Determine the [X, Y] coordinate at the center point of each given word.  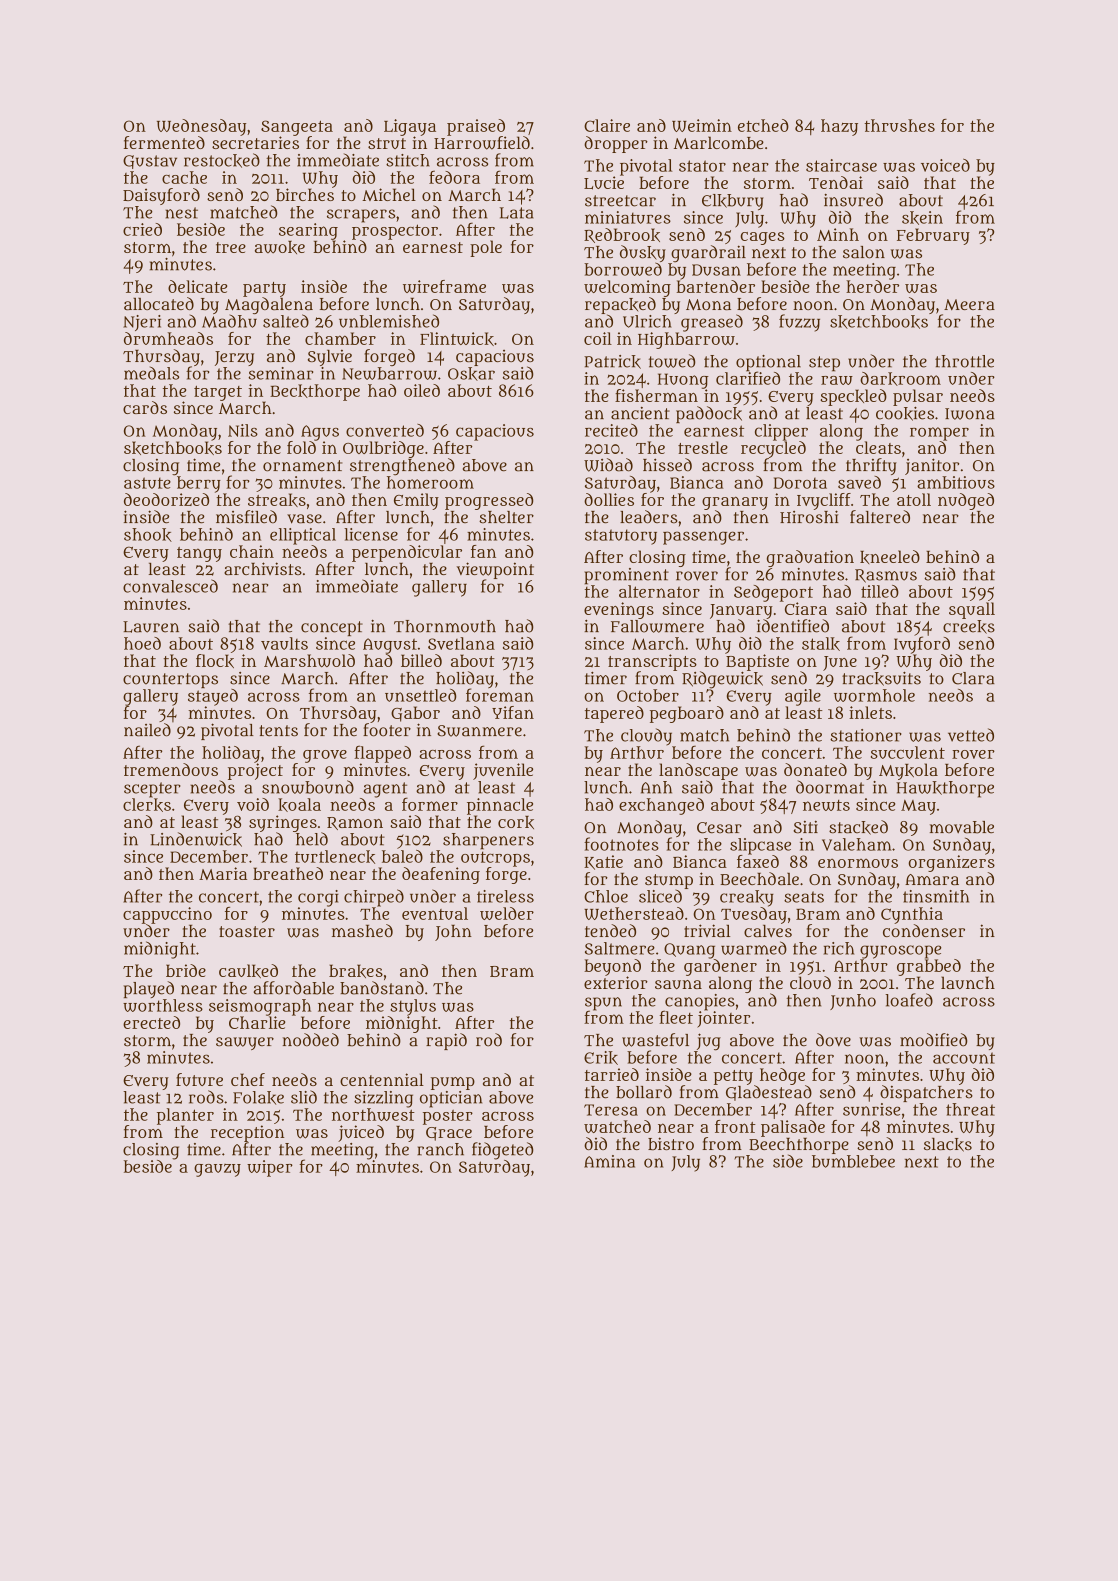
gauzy [217, 1170]
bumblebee [853, 1161]
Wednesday [201, 127]
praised [476, 127]
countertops [170, 680]
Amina [609, 1161]
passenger [703, 538]
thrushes [899, 125]
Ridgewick [722, 680]
